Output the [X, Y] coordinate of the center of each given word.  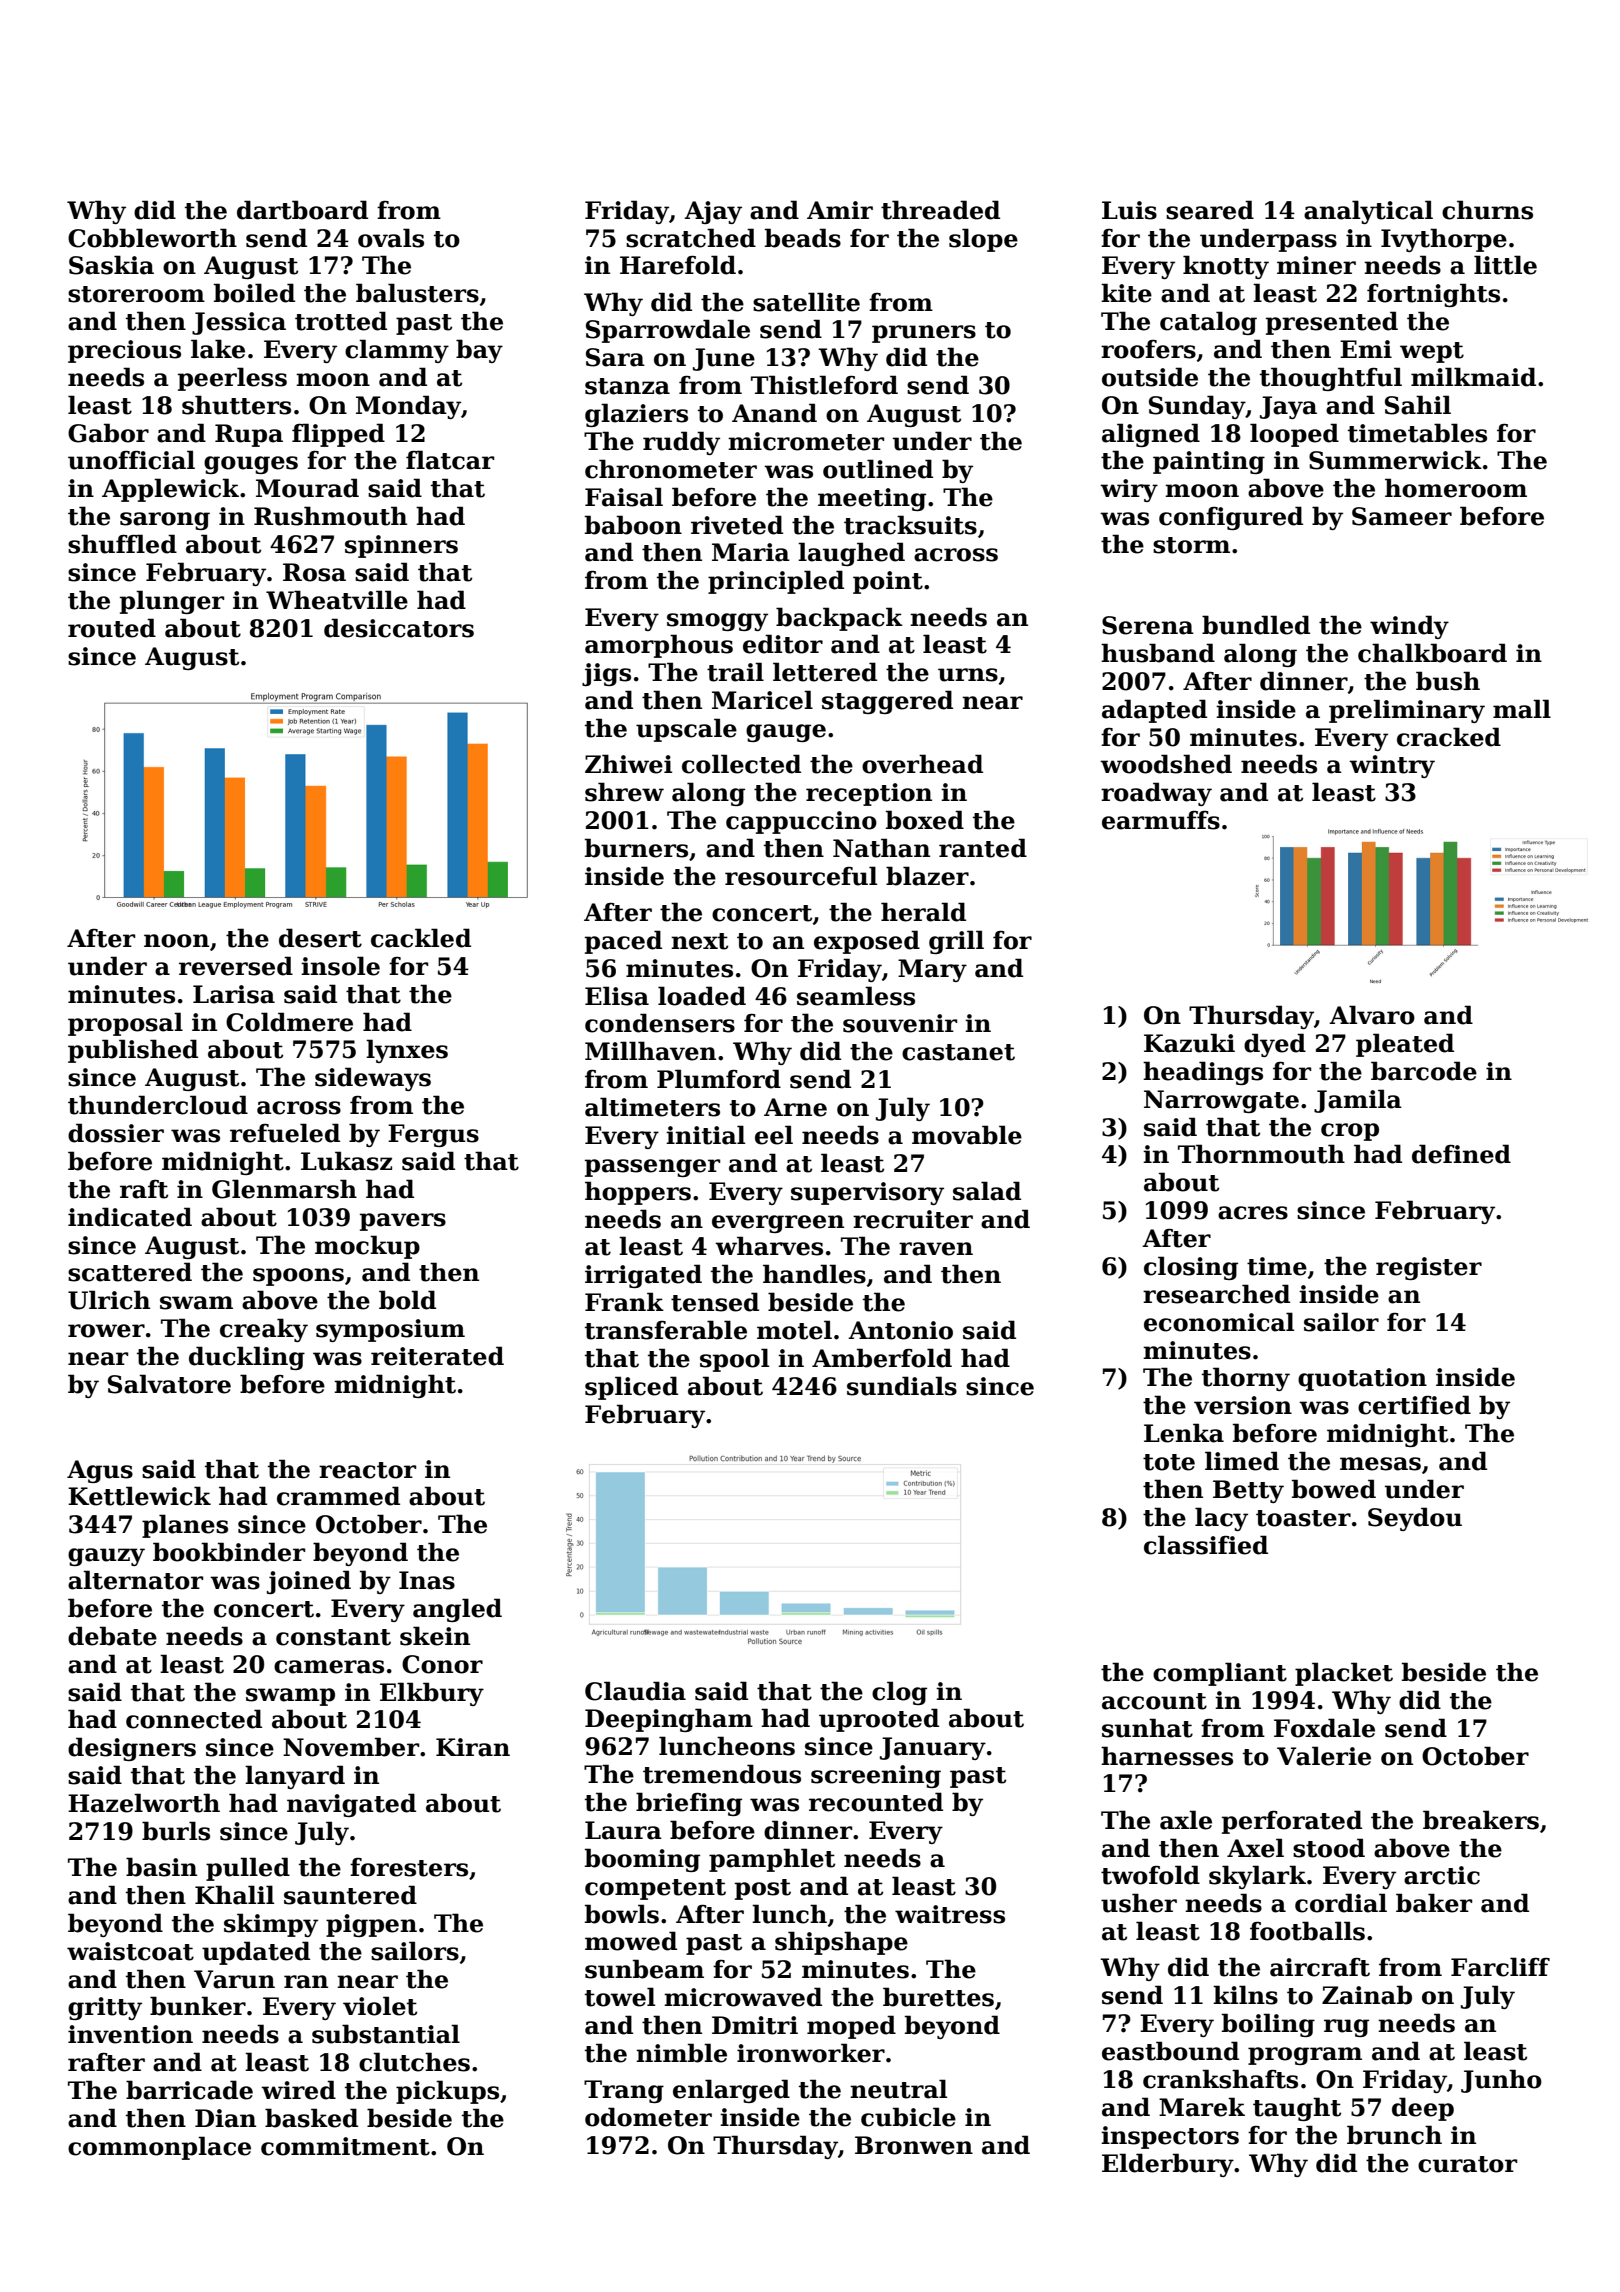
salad [987, 1191]
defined [1461, 1154]
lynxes [407, 1051]
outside [1150, 377]
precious [124, 351]
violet [380, 2006]
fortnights [1433, 295]
